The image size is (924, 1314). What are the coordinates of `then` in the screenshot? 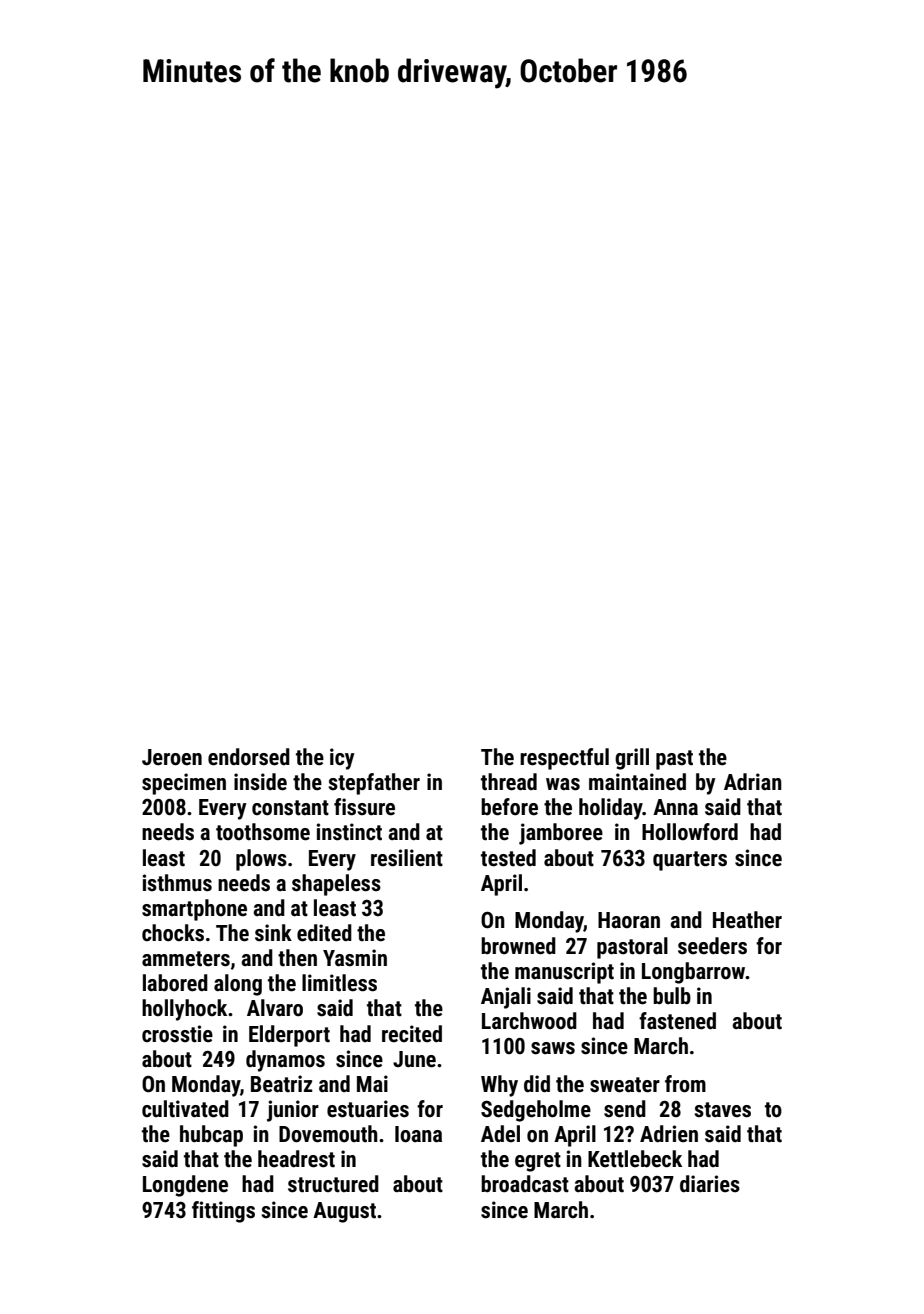 It's located at (297, 958).
